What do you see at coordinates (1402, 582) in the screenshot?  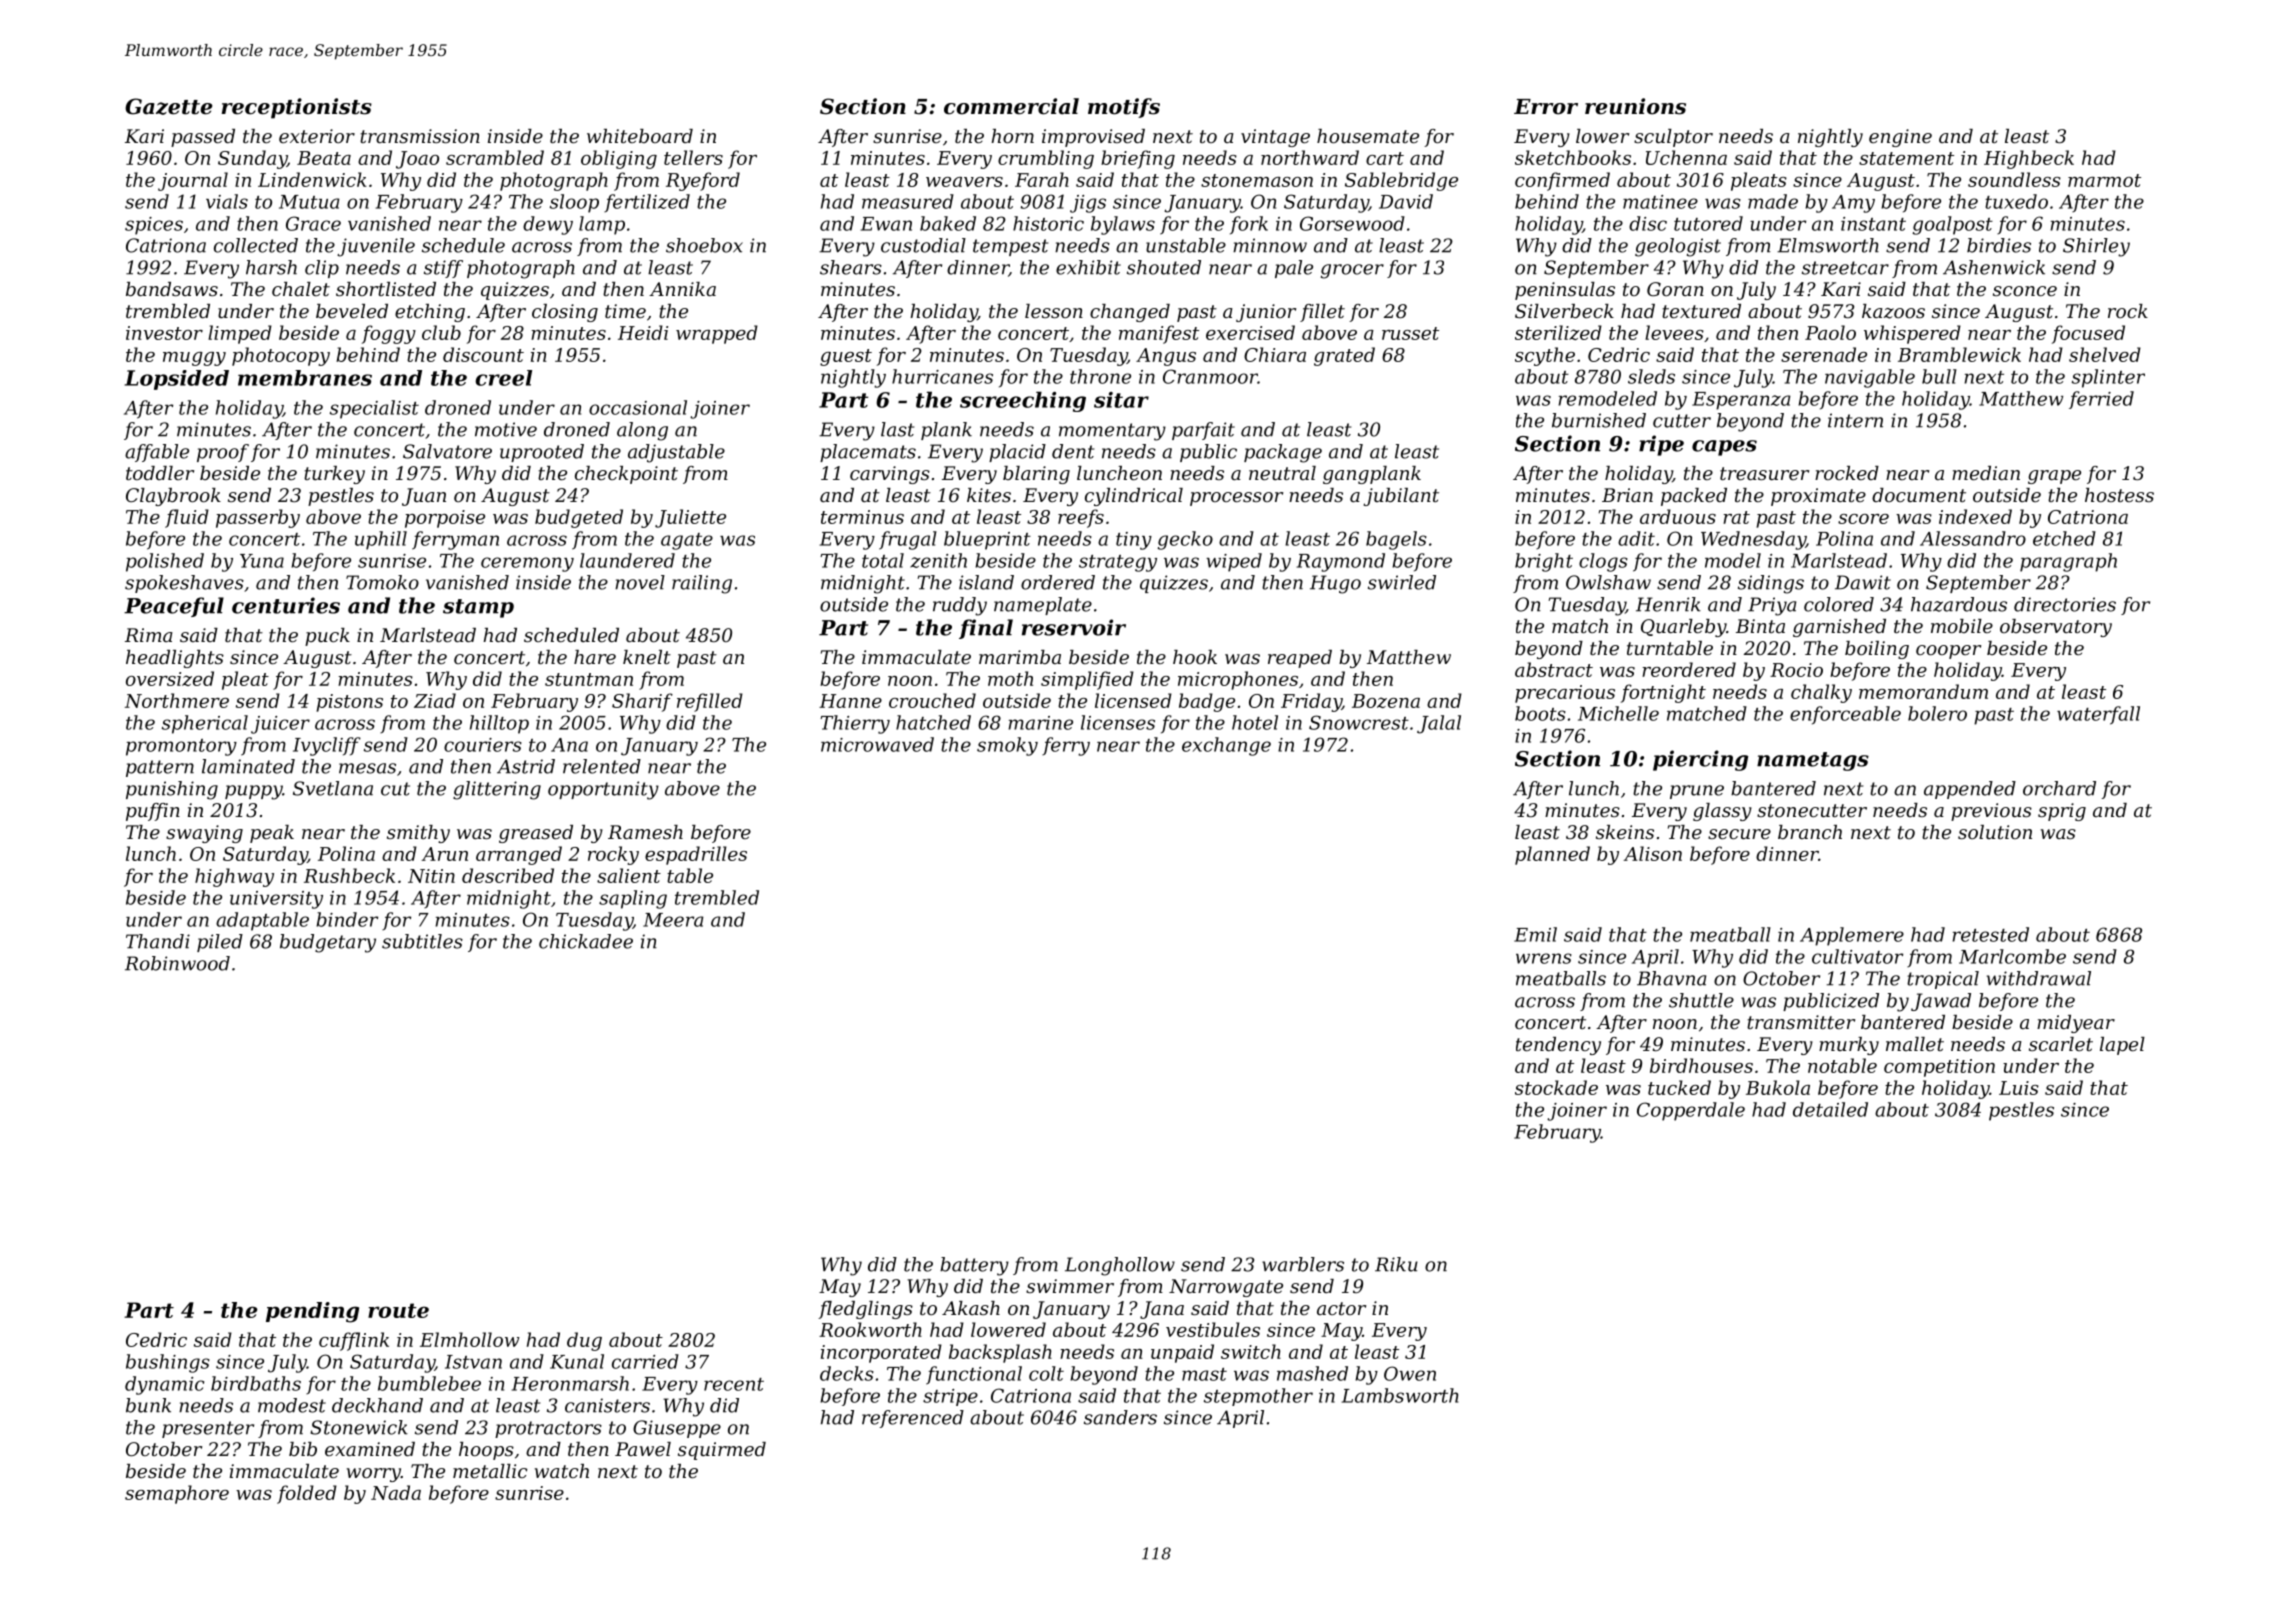 I see `swirled` at bounding box center [1402, 582].
